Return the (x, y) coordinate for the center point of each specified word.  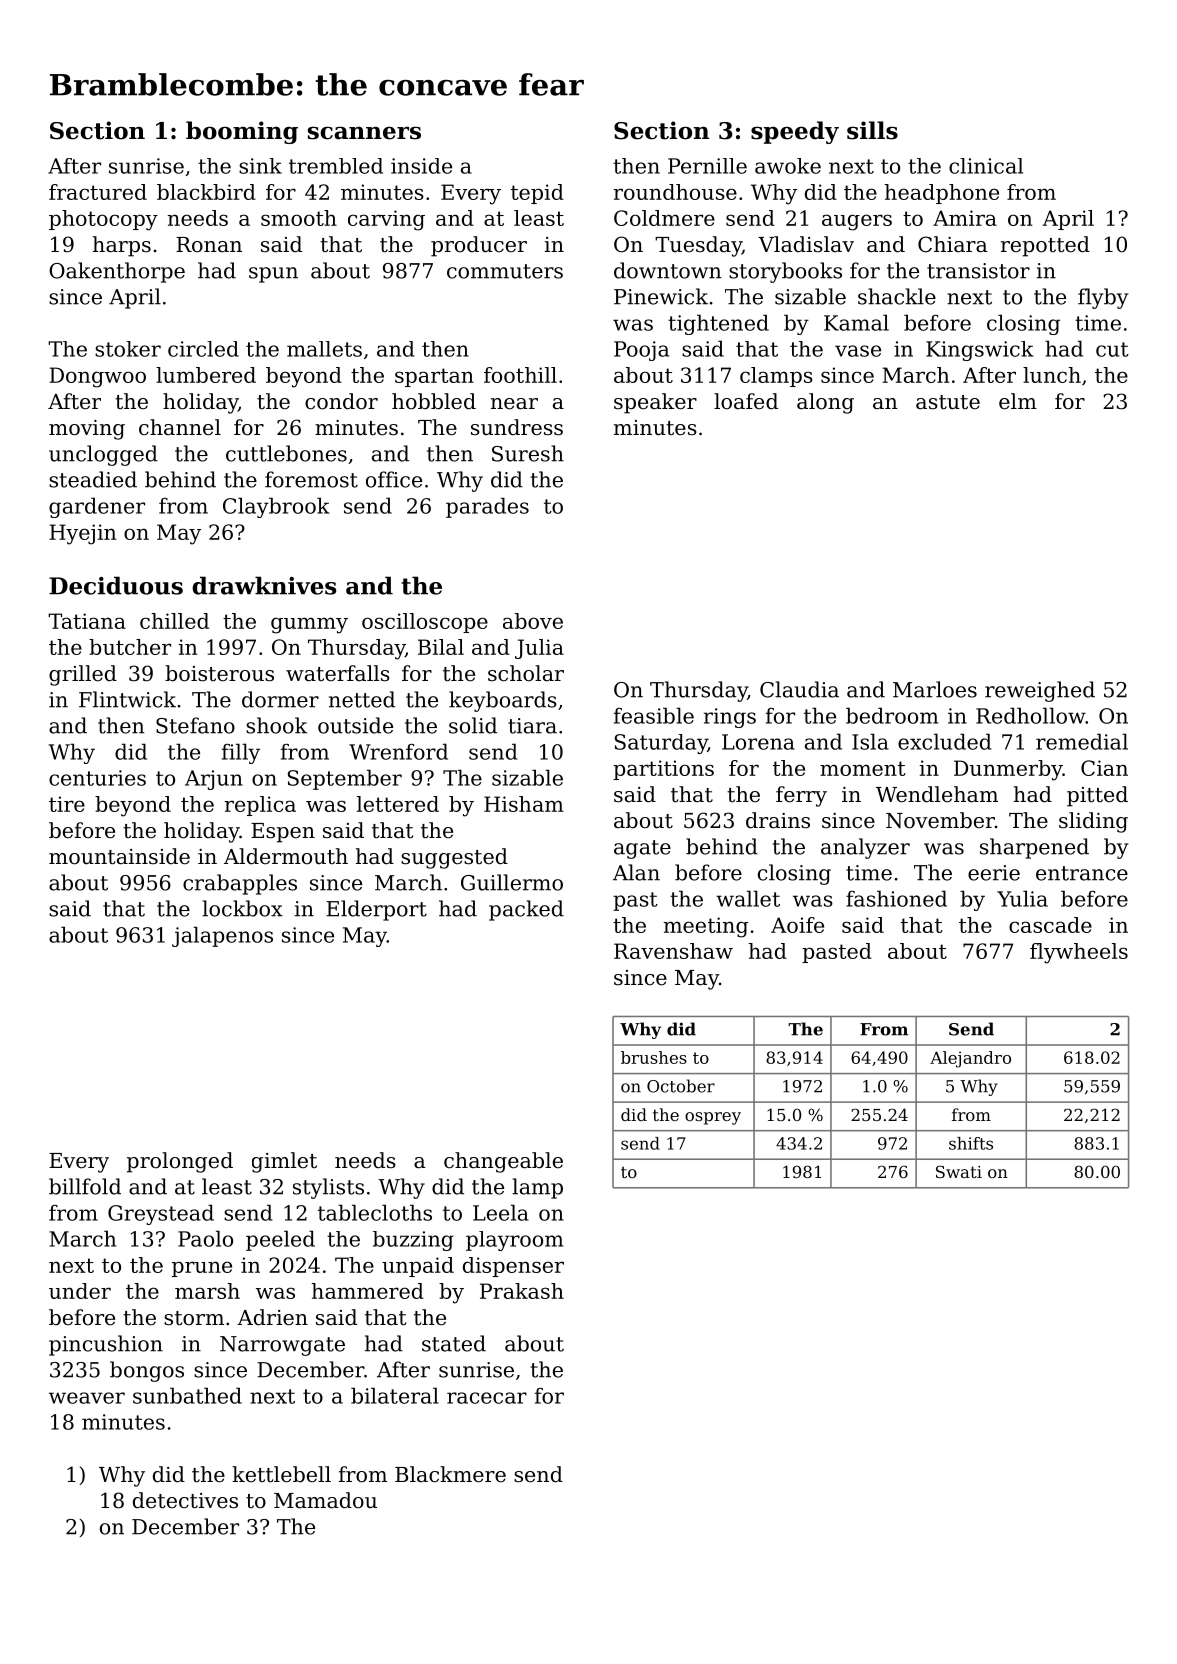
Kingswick (980, 351)
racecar (487, 1398)
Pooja (641, 351)
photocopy (103, 220)
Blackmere (450, 1474)
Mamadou (325, 1500)
